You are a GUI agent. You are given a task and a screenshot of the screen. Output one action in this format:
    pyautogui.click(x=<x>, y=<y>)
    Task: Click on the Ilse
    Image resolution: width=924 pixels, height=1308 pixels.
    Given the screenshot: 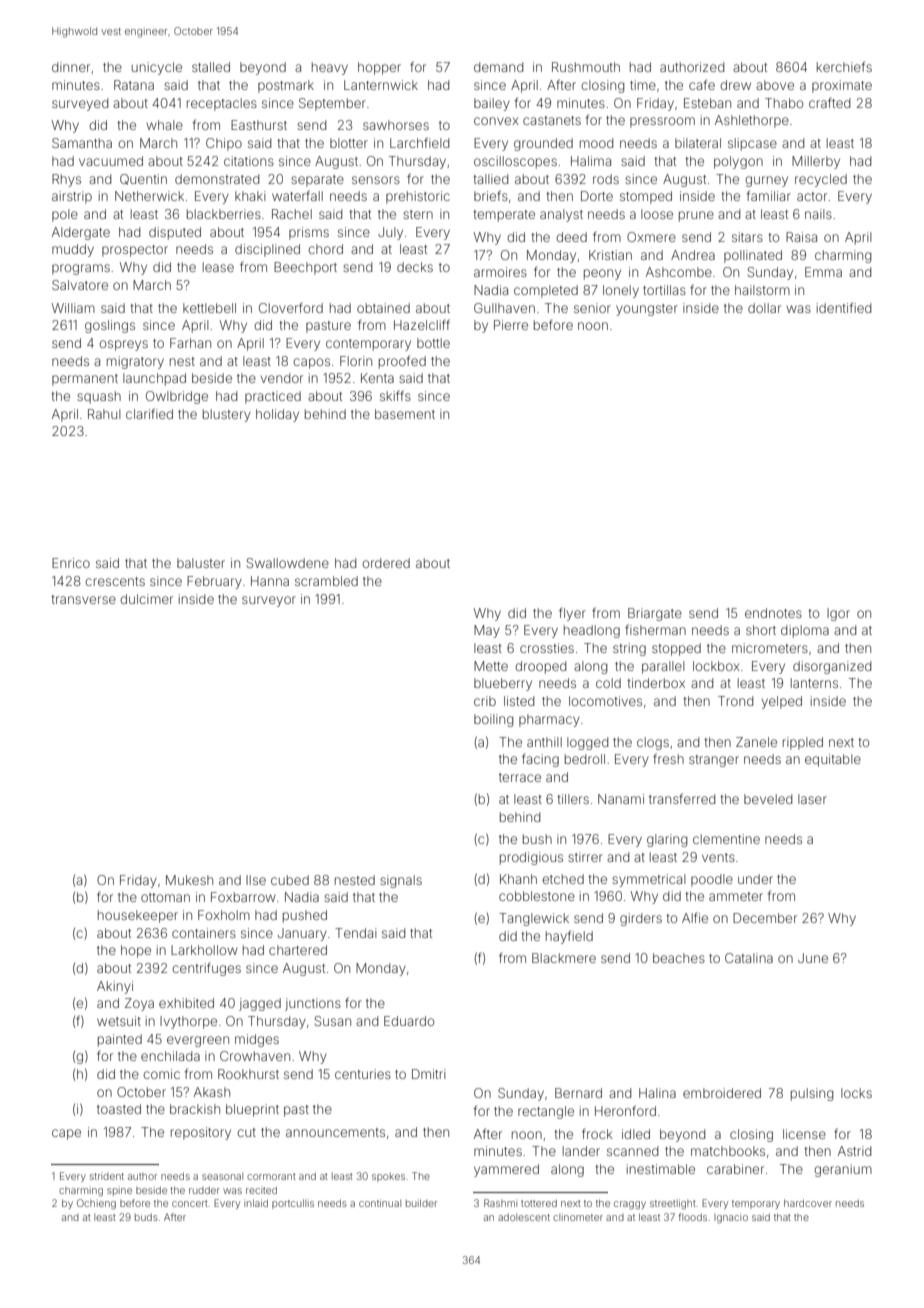 What is the action you would take?
    pyautogui.click(x=256, y=880)
